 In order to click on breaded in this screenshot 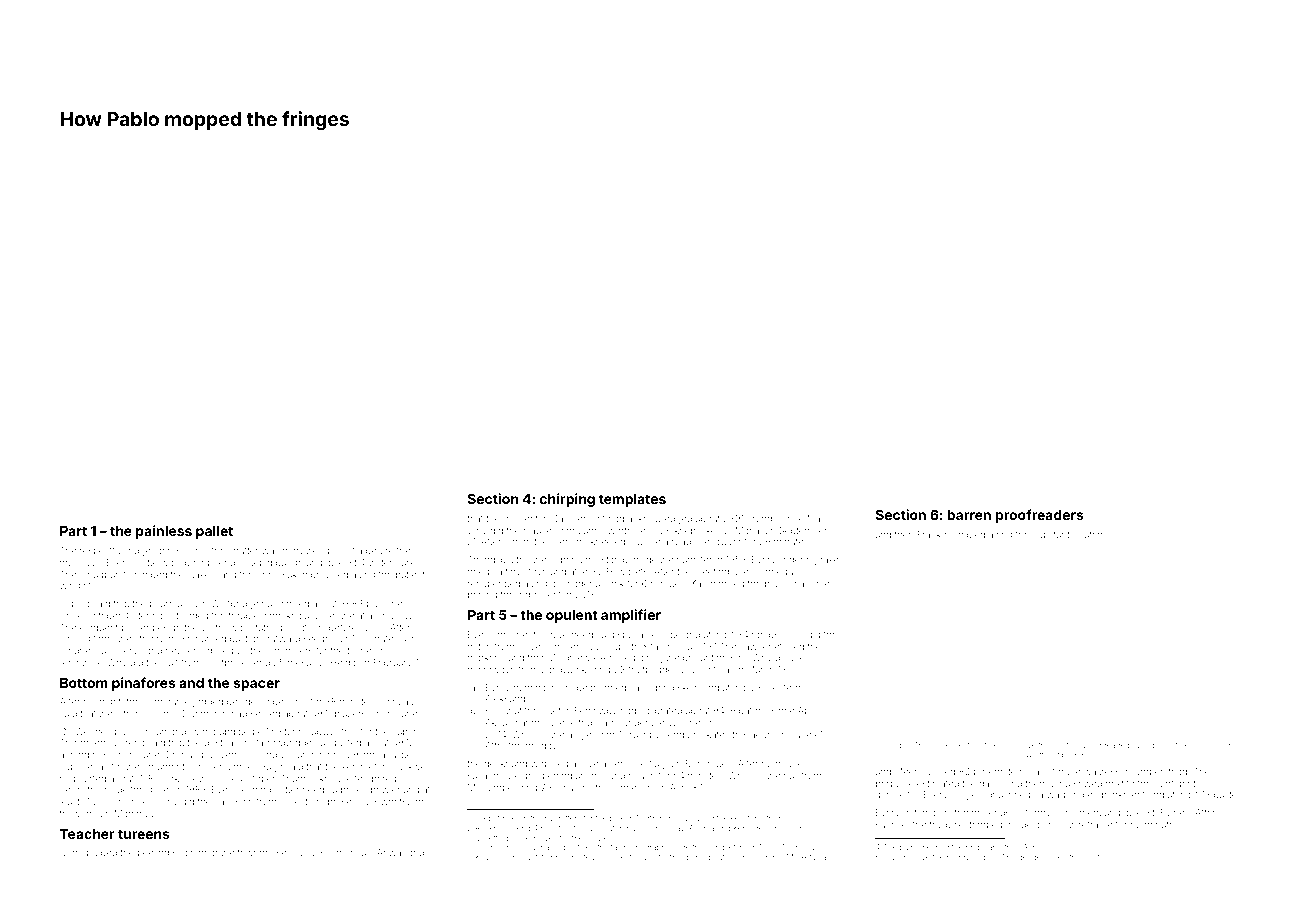, I will do `click(1114, 745)`.
